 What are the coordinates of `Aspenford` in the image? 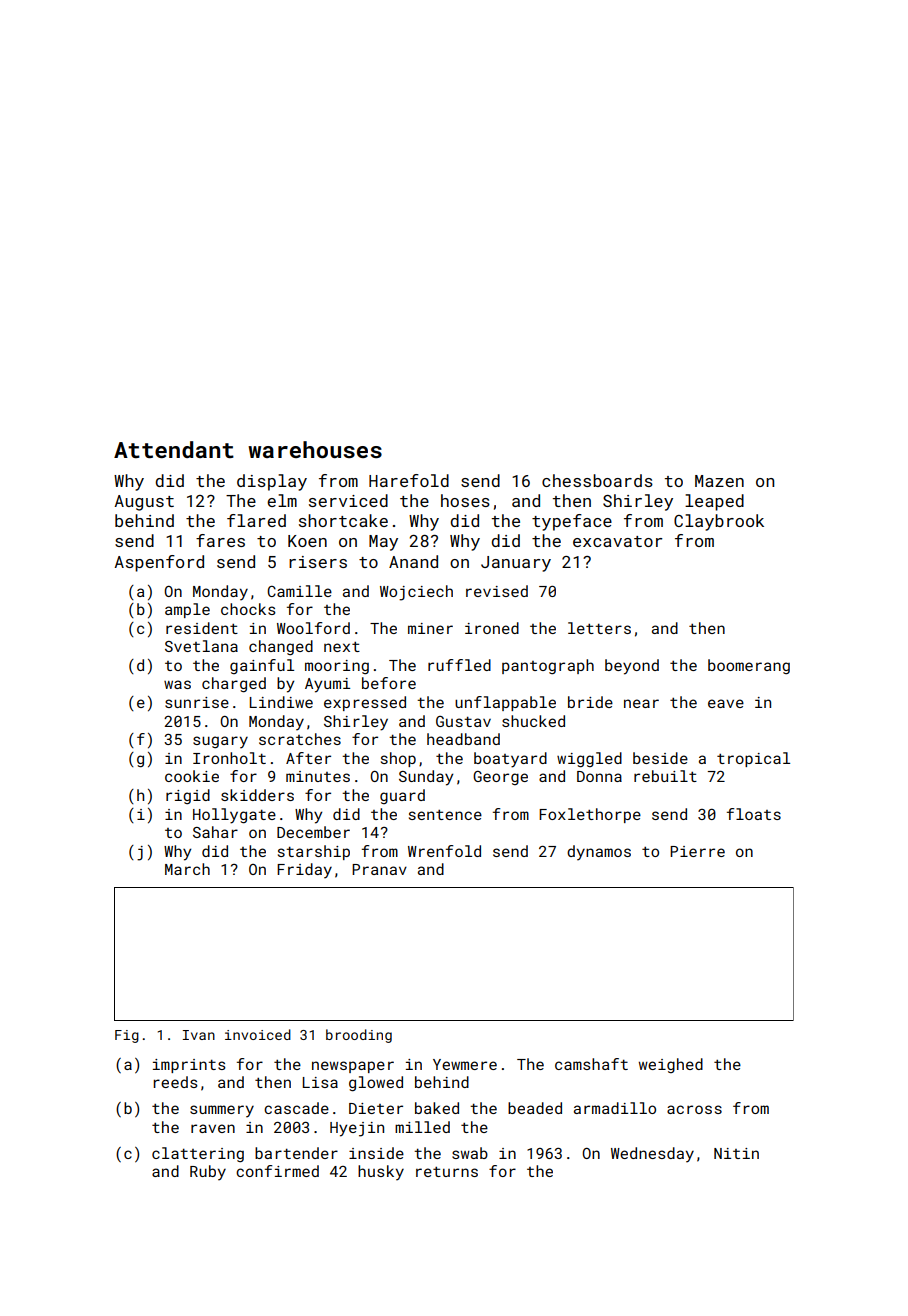 It's located at (159, 563).
